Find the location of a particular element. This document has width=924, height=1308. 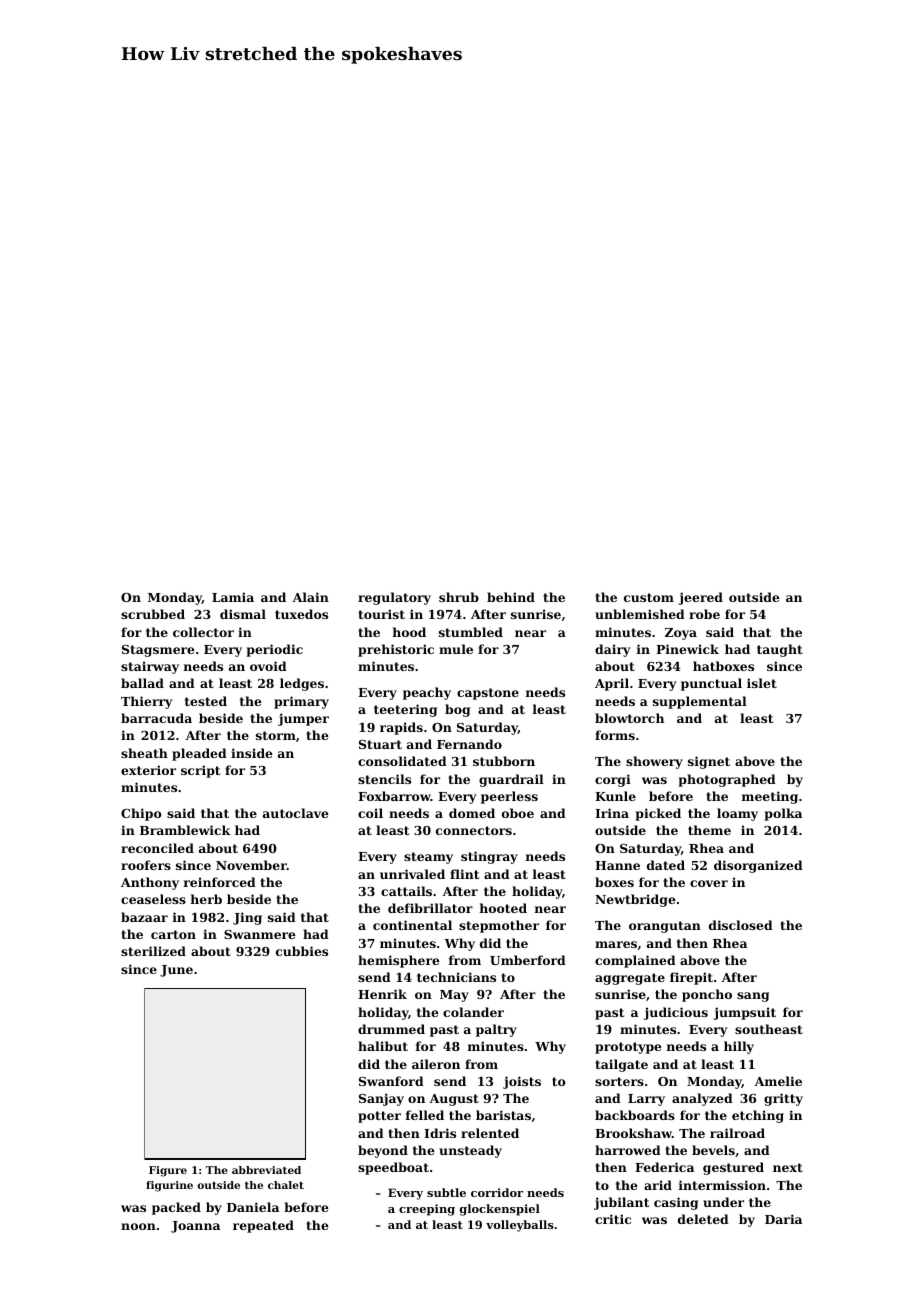

abbreviated is located at coordinates (266, 1170).
